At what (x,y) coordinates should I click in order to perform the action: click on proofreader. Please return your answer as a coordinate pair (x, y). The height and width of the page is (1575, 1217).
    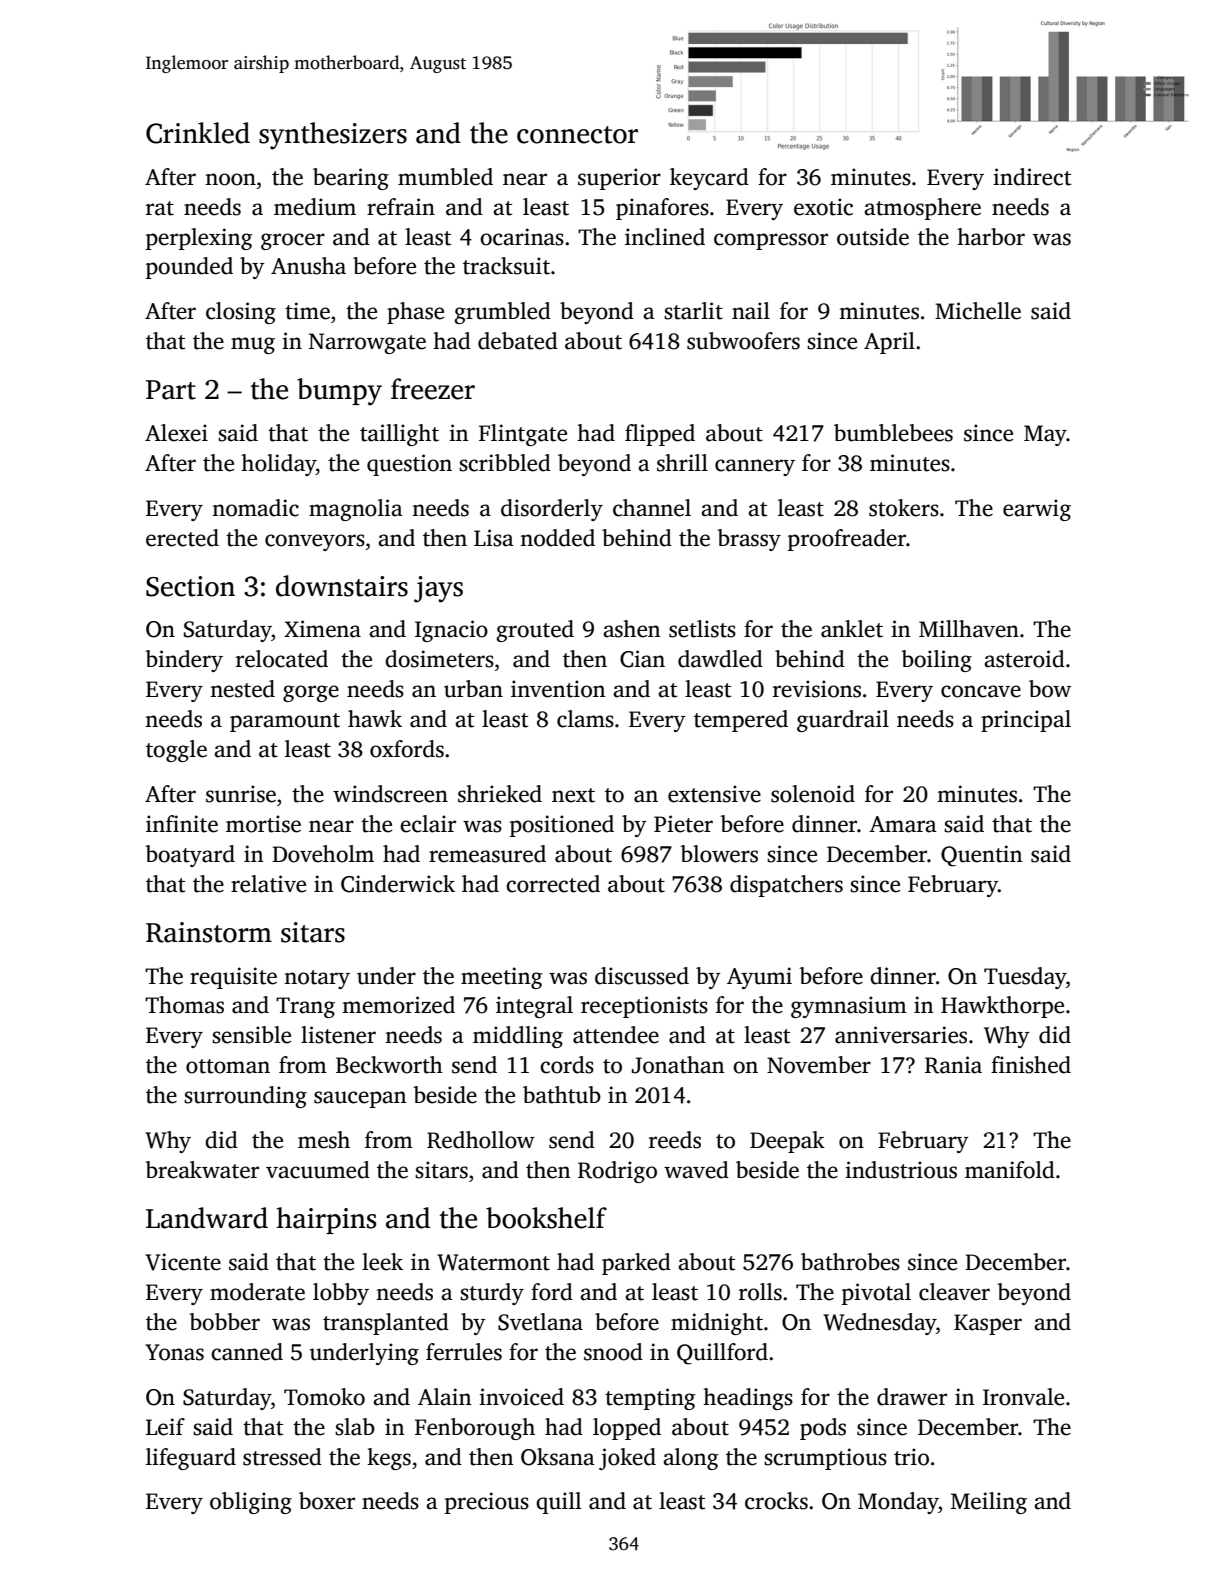
    Looking at the image, I should click on (847, 540).
